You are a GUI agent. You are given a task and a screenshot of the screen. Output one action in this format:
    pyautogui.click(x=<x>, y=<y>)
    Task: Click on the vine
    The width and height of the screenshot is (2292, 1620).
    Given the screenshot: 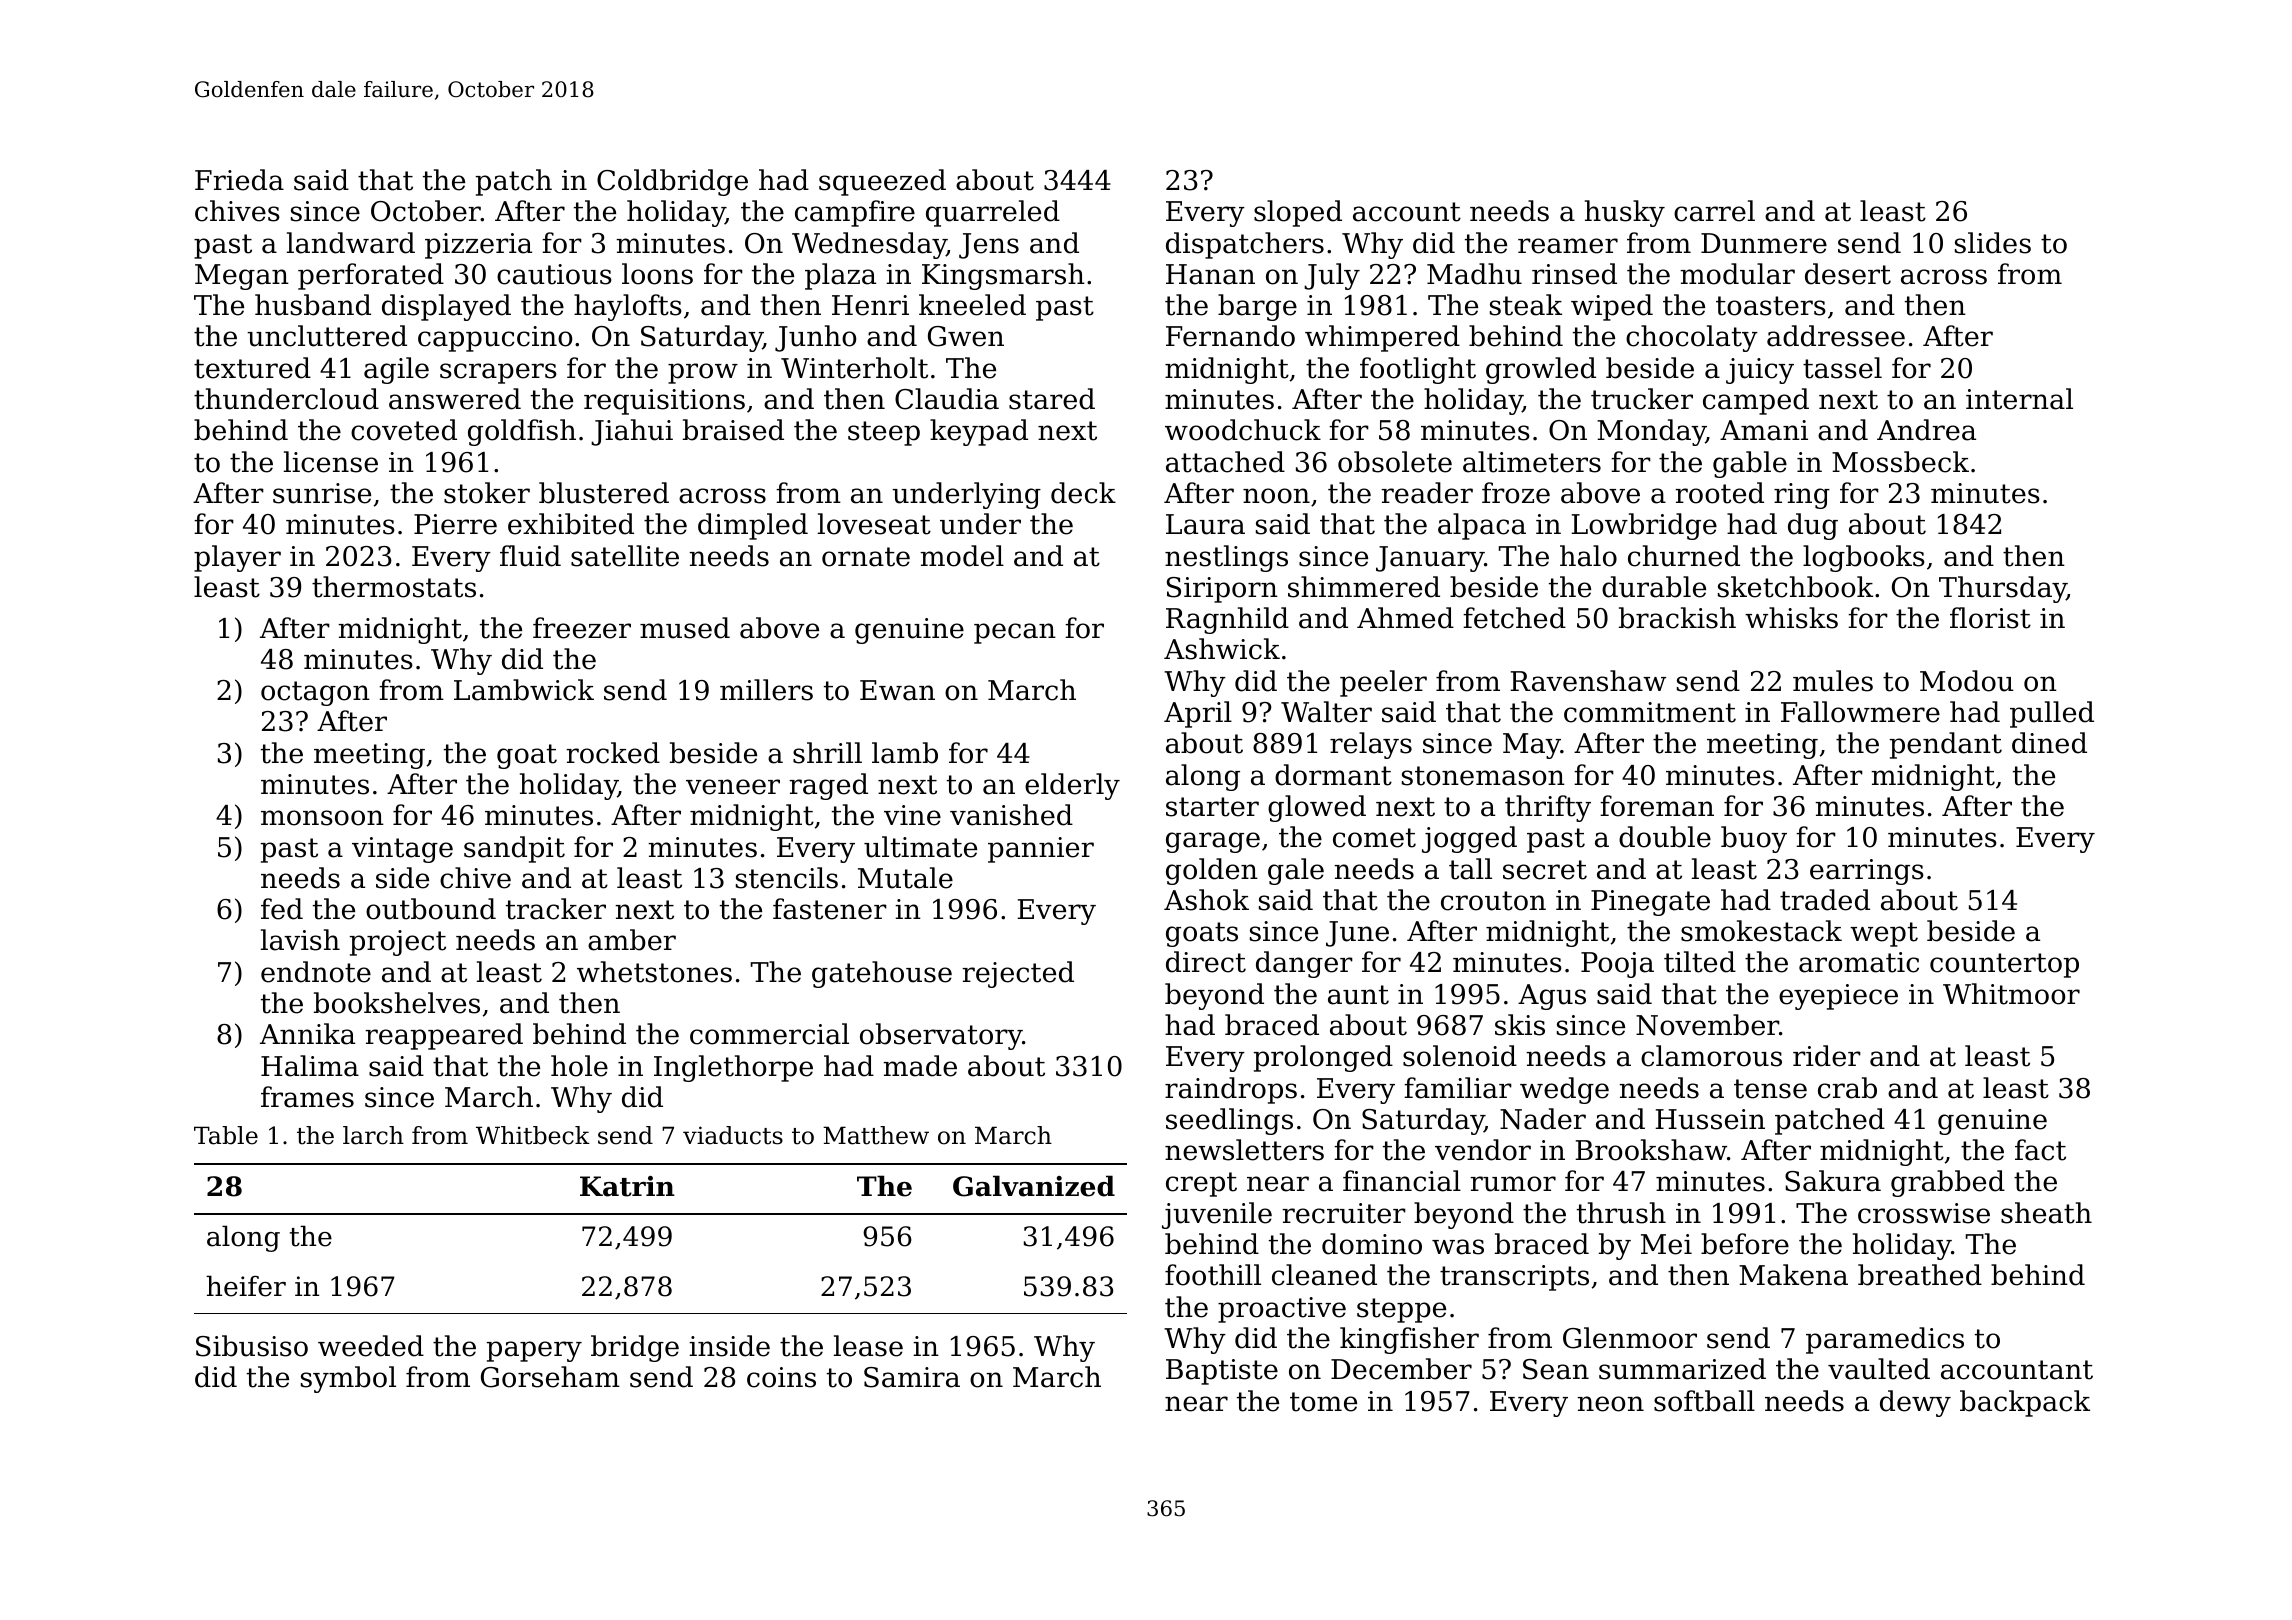 What is the action you would take?
    pyautogui.click(x=912, y=815)
